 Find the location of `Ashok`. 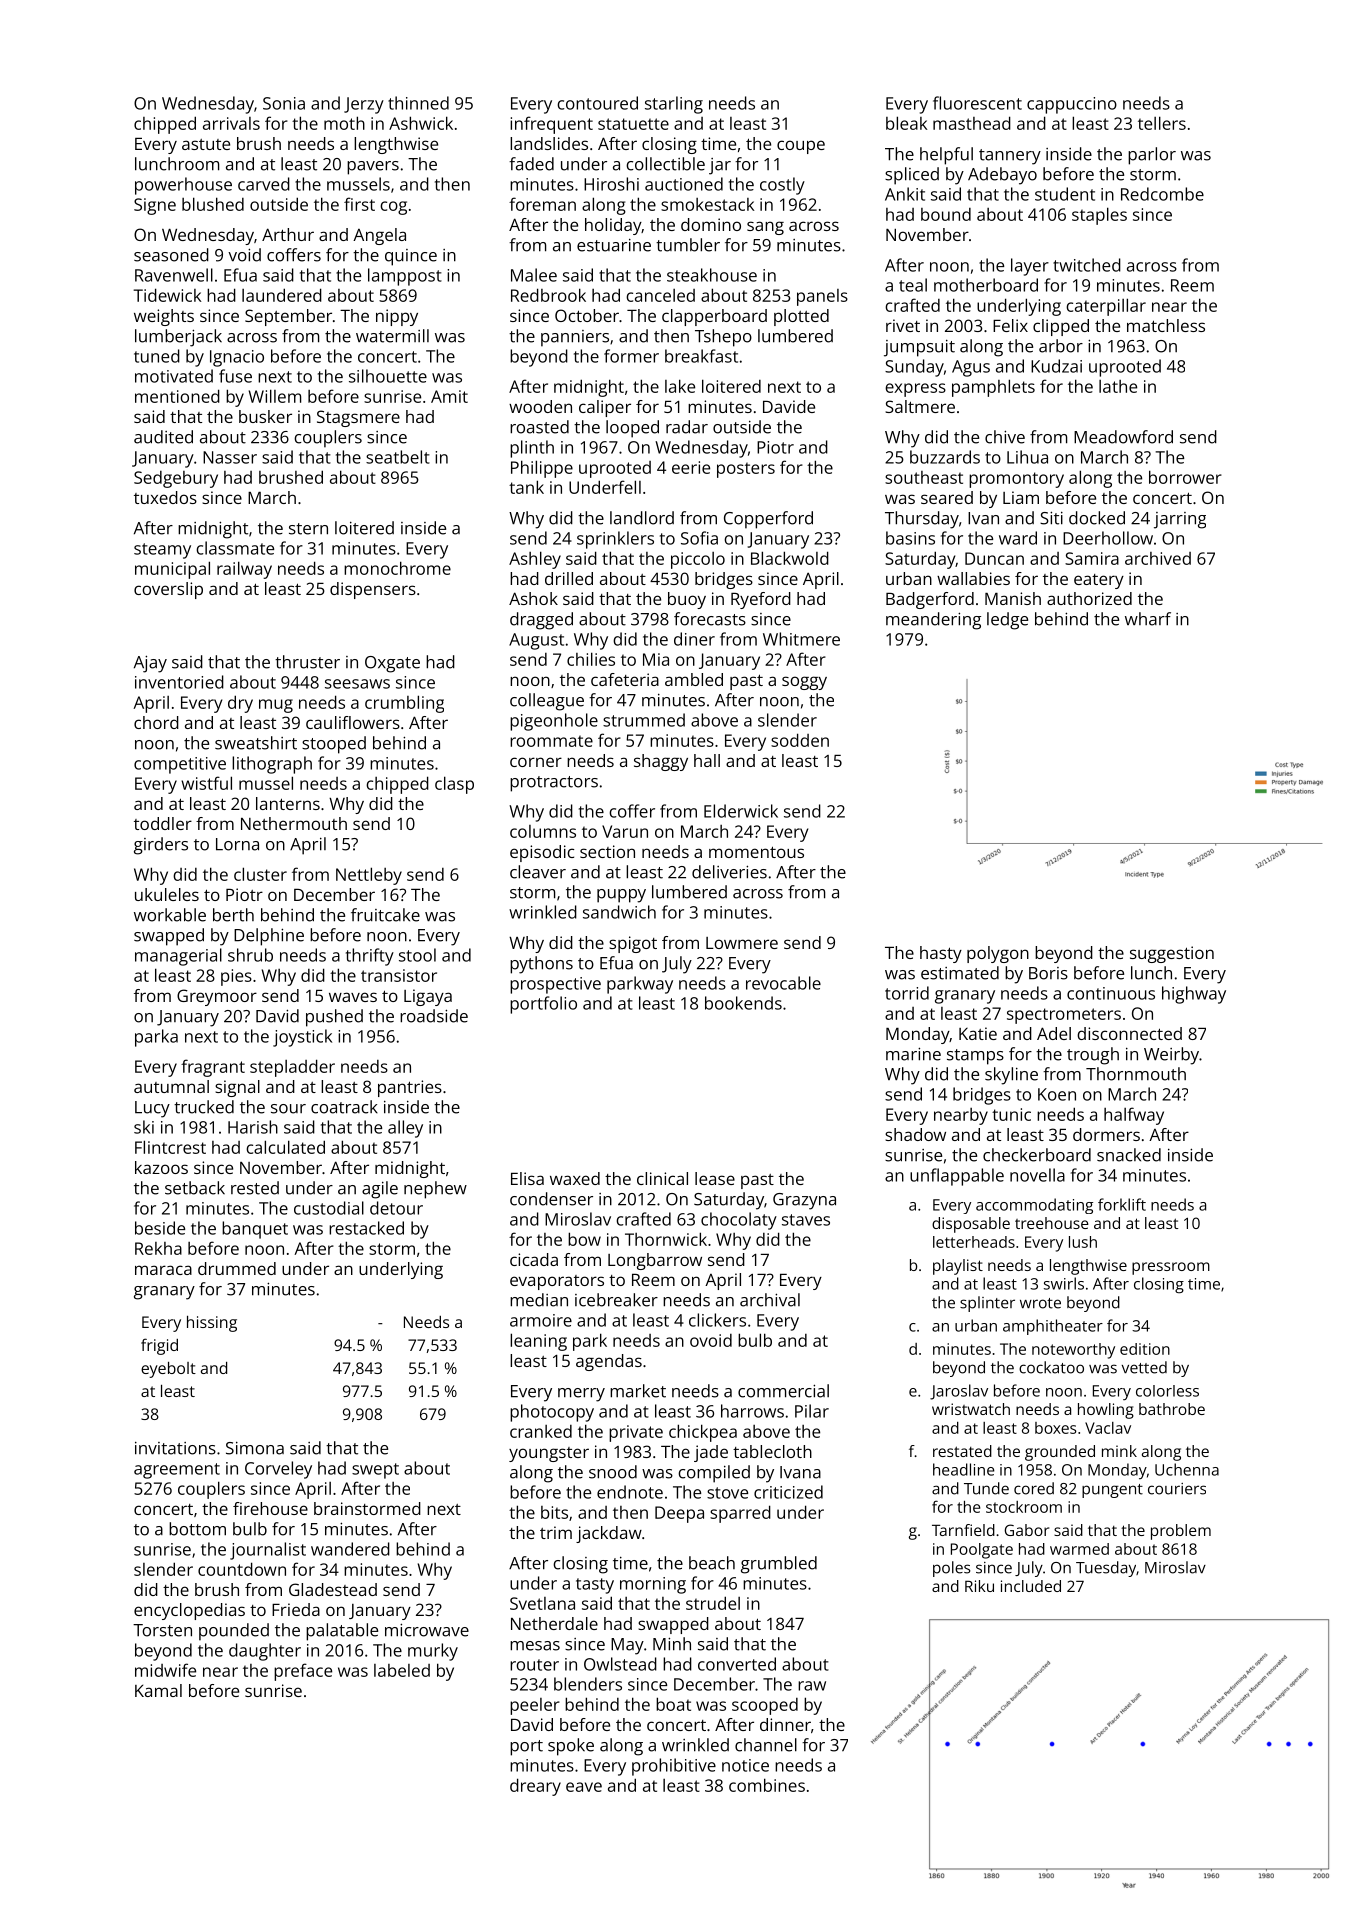

Ashok is located at coordinates (533, 598).
